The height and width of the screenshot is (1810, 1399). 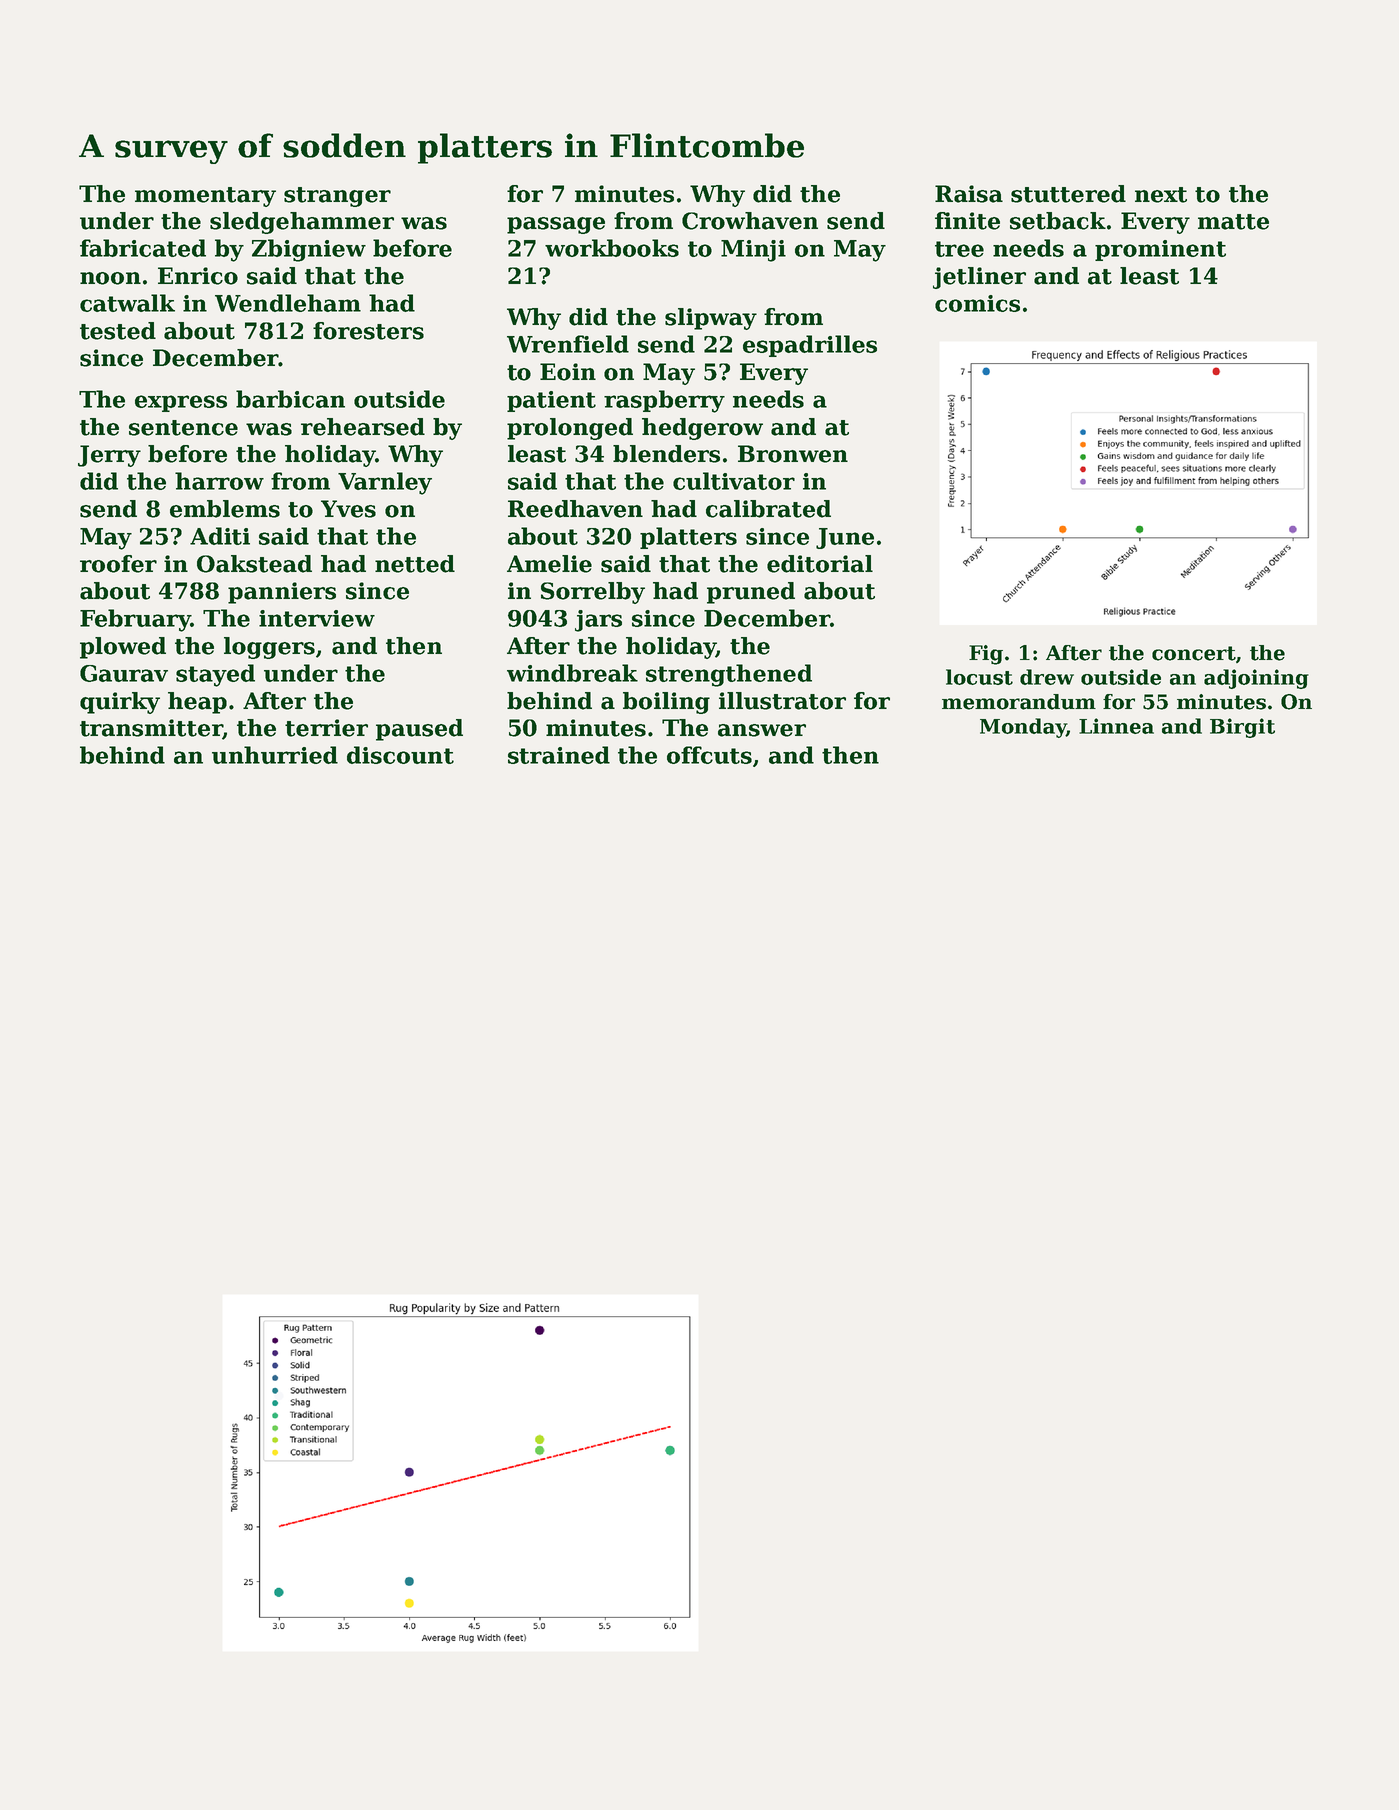 I want to click on Oakstead, so click(x=254, y=564).
